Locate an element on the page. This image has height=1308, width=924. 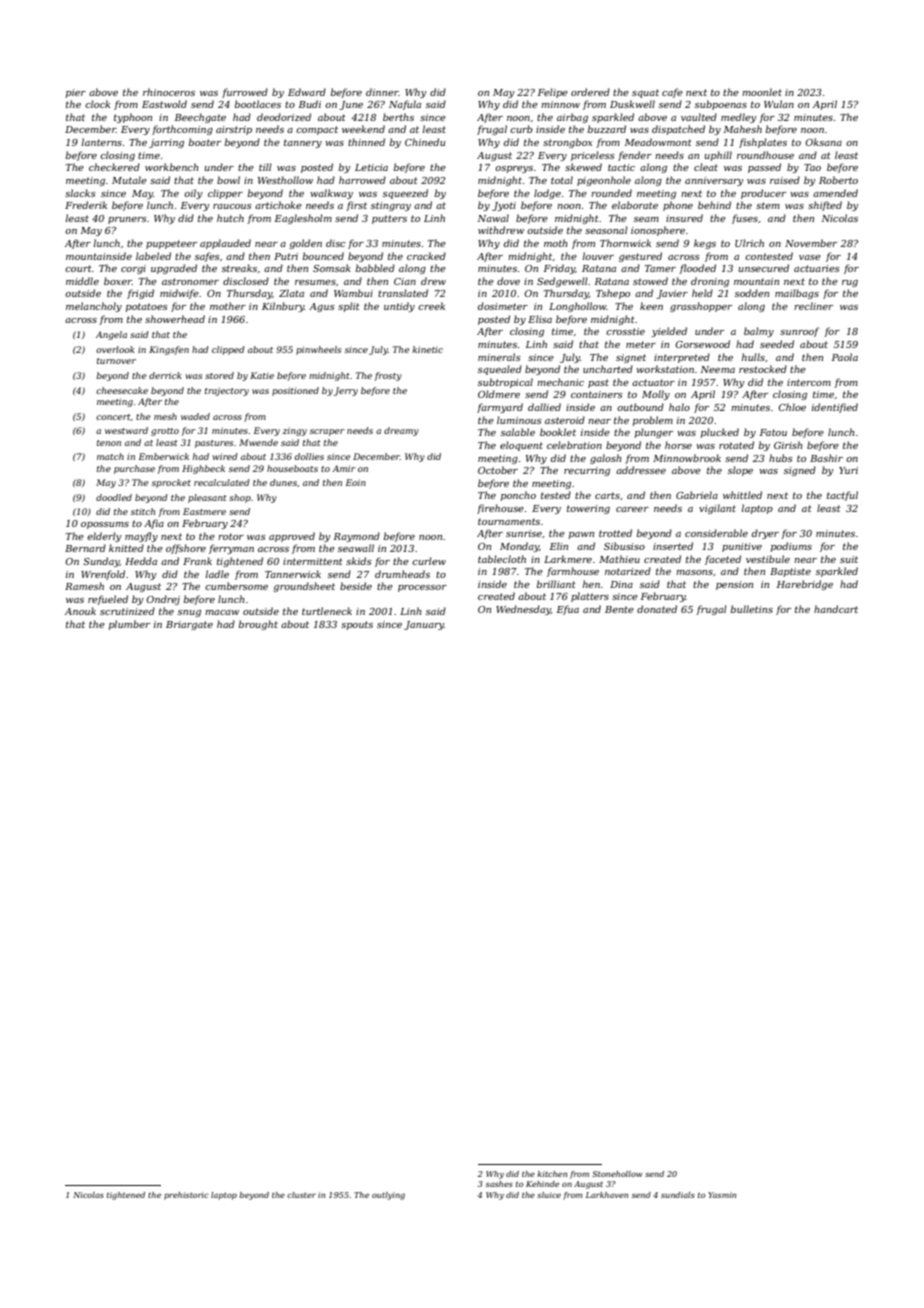
sashes is located at coordinates (499, 1184).
